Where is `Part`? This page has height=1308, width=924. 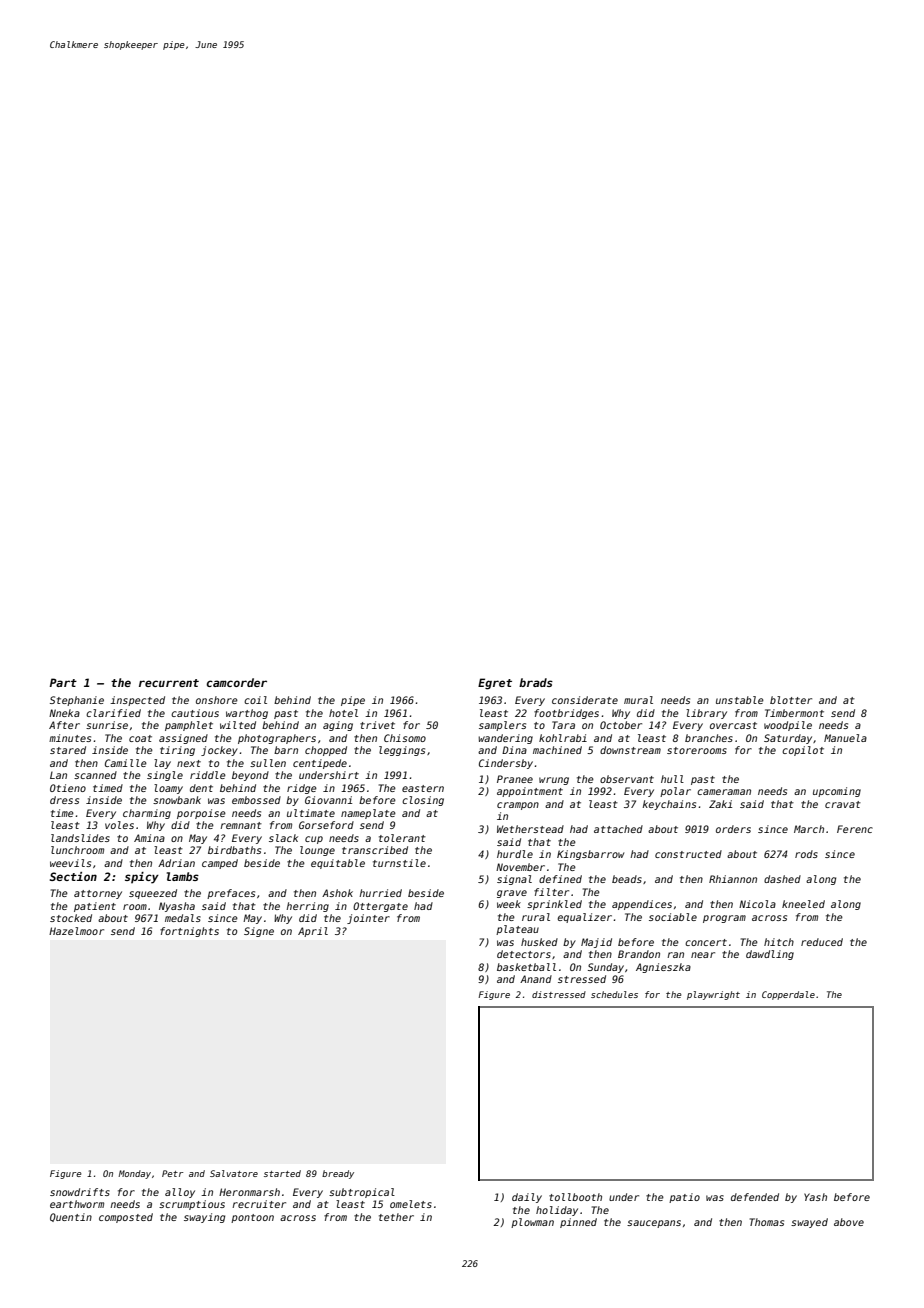
Part is located at coordinates (63, 682).
